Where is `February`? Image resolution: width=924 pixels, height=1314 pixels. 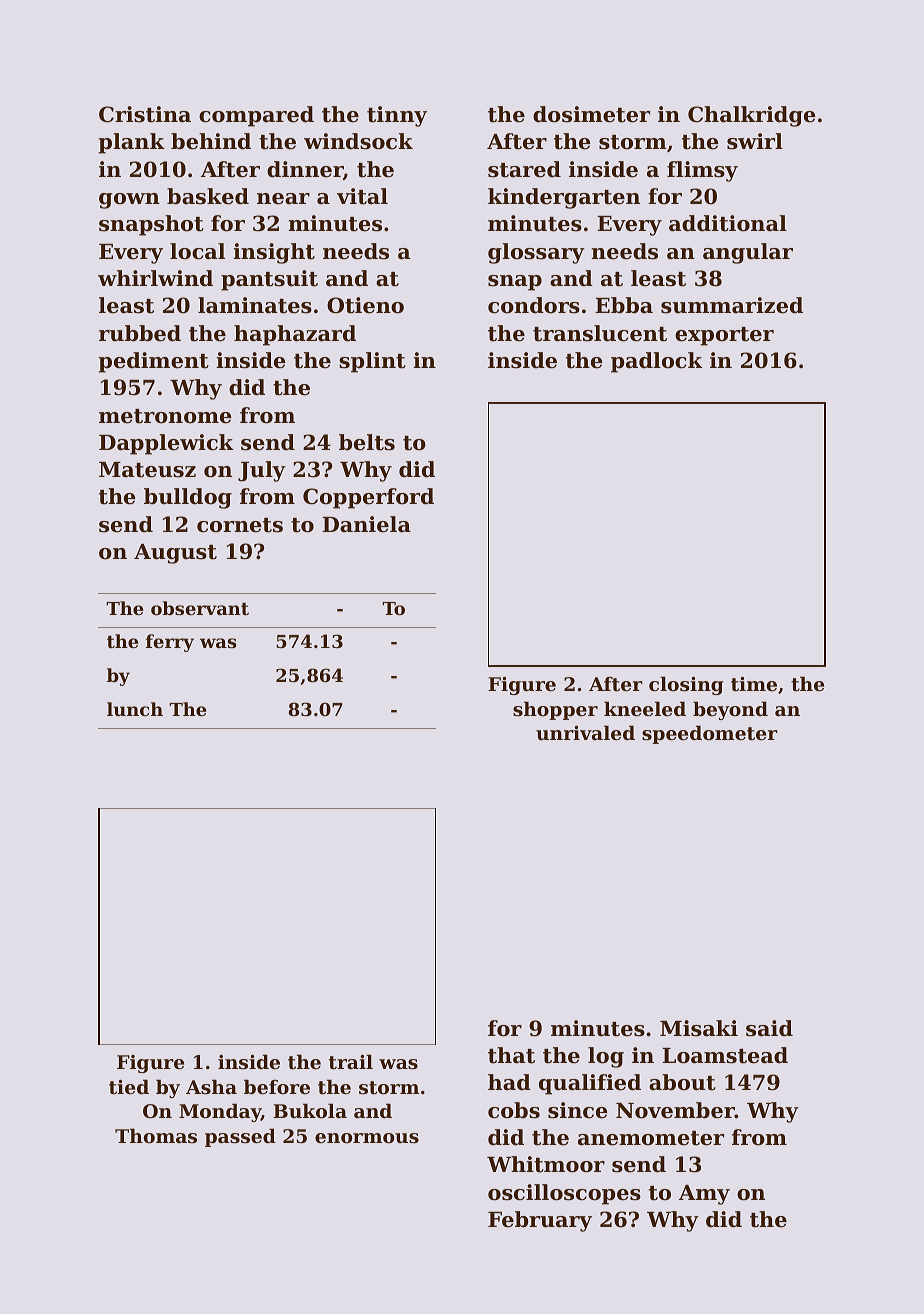 February is located at coordinates (540, 1221).
